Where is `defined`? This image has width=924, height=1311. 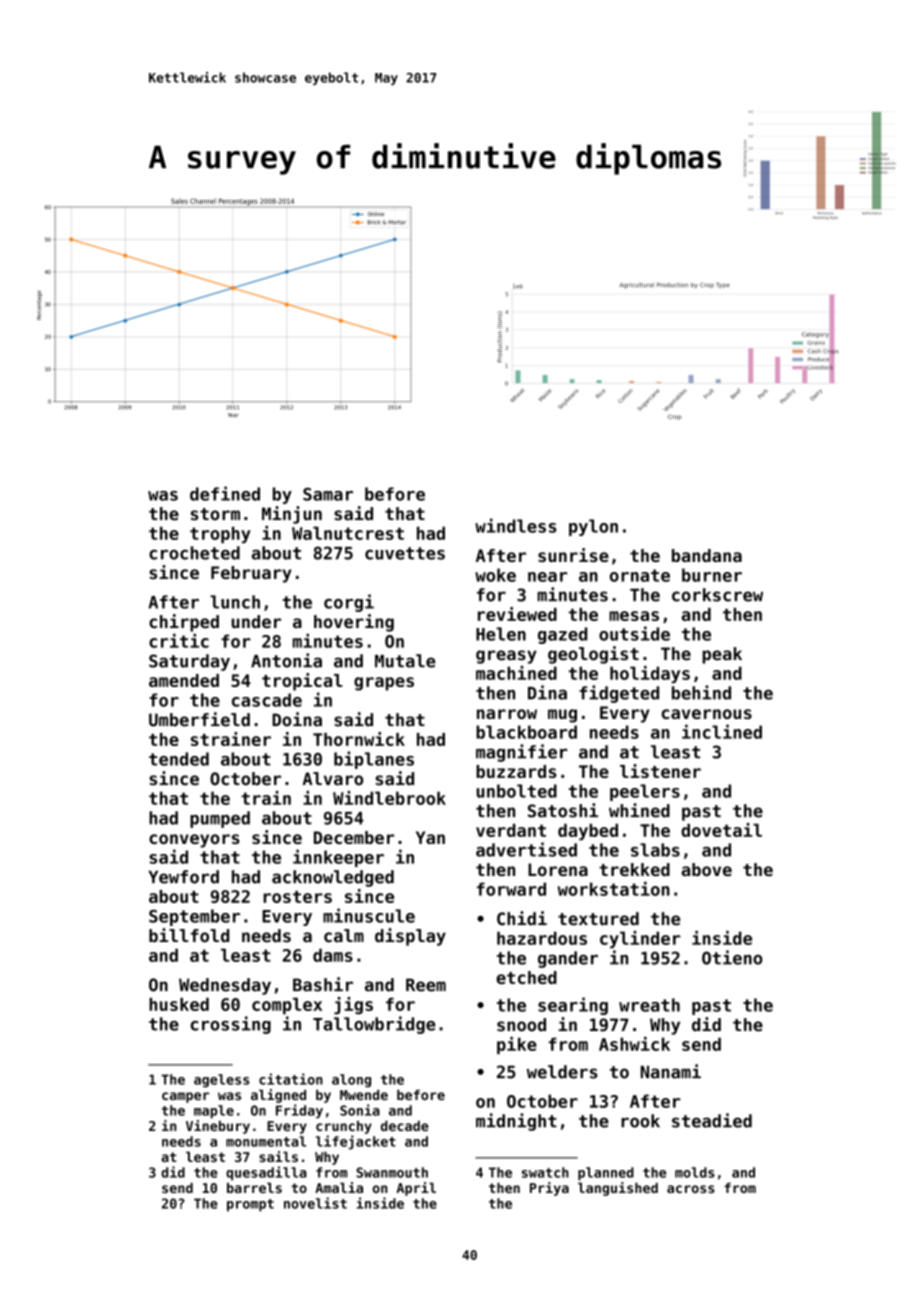
defined is located at coordinates (225, 493).
